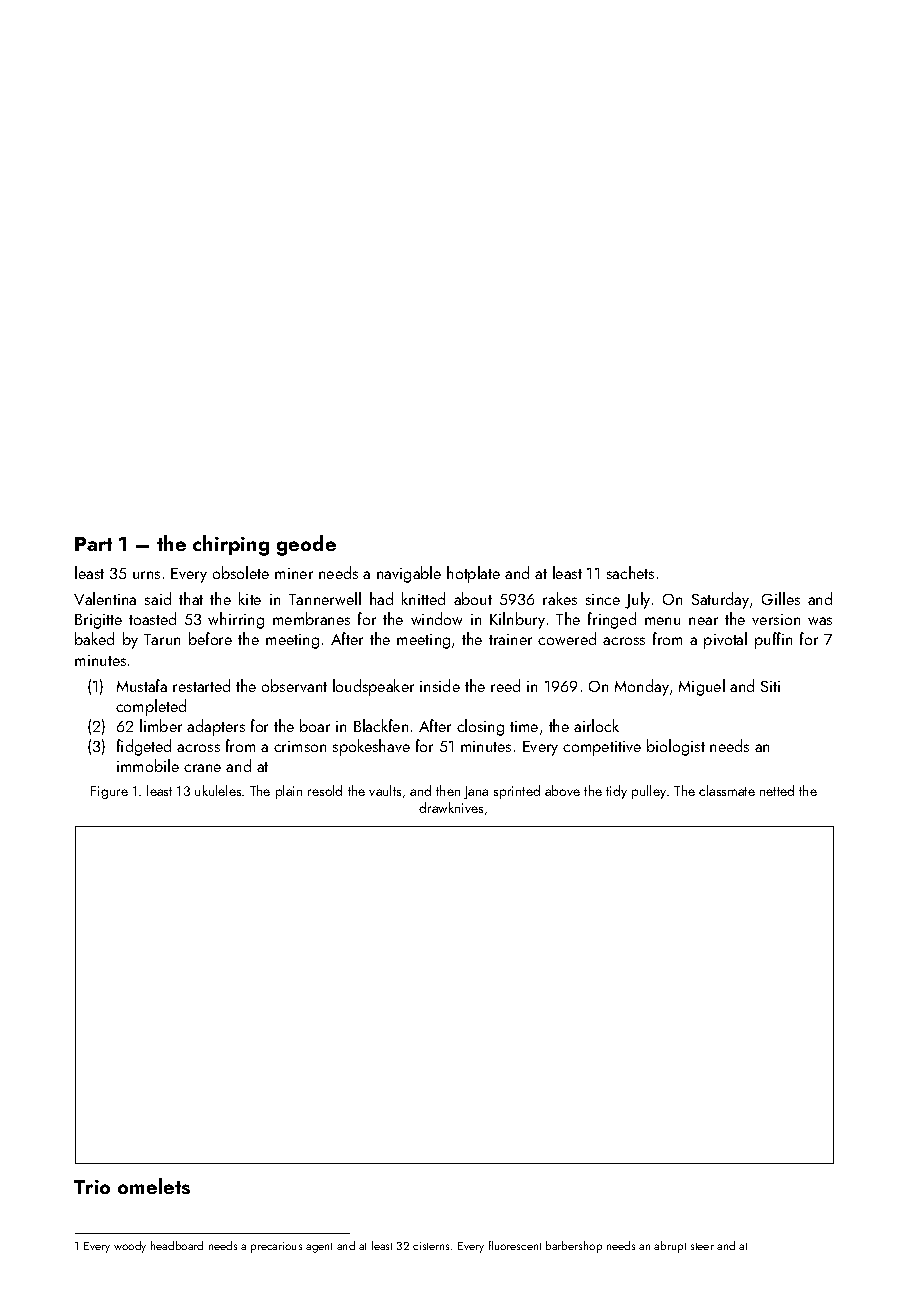  I want to click on steer, so click(702, 1246).
